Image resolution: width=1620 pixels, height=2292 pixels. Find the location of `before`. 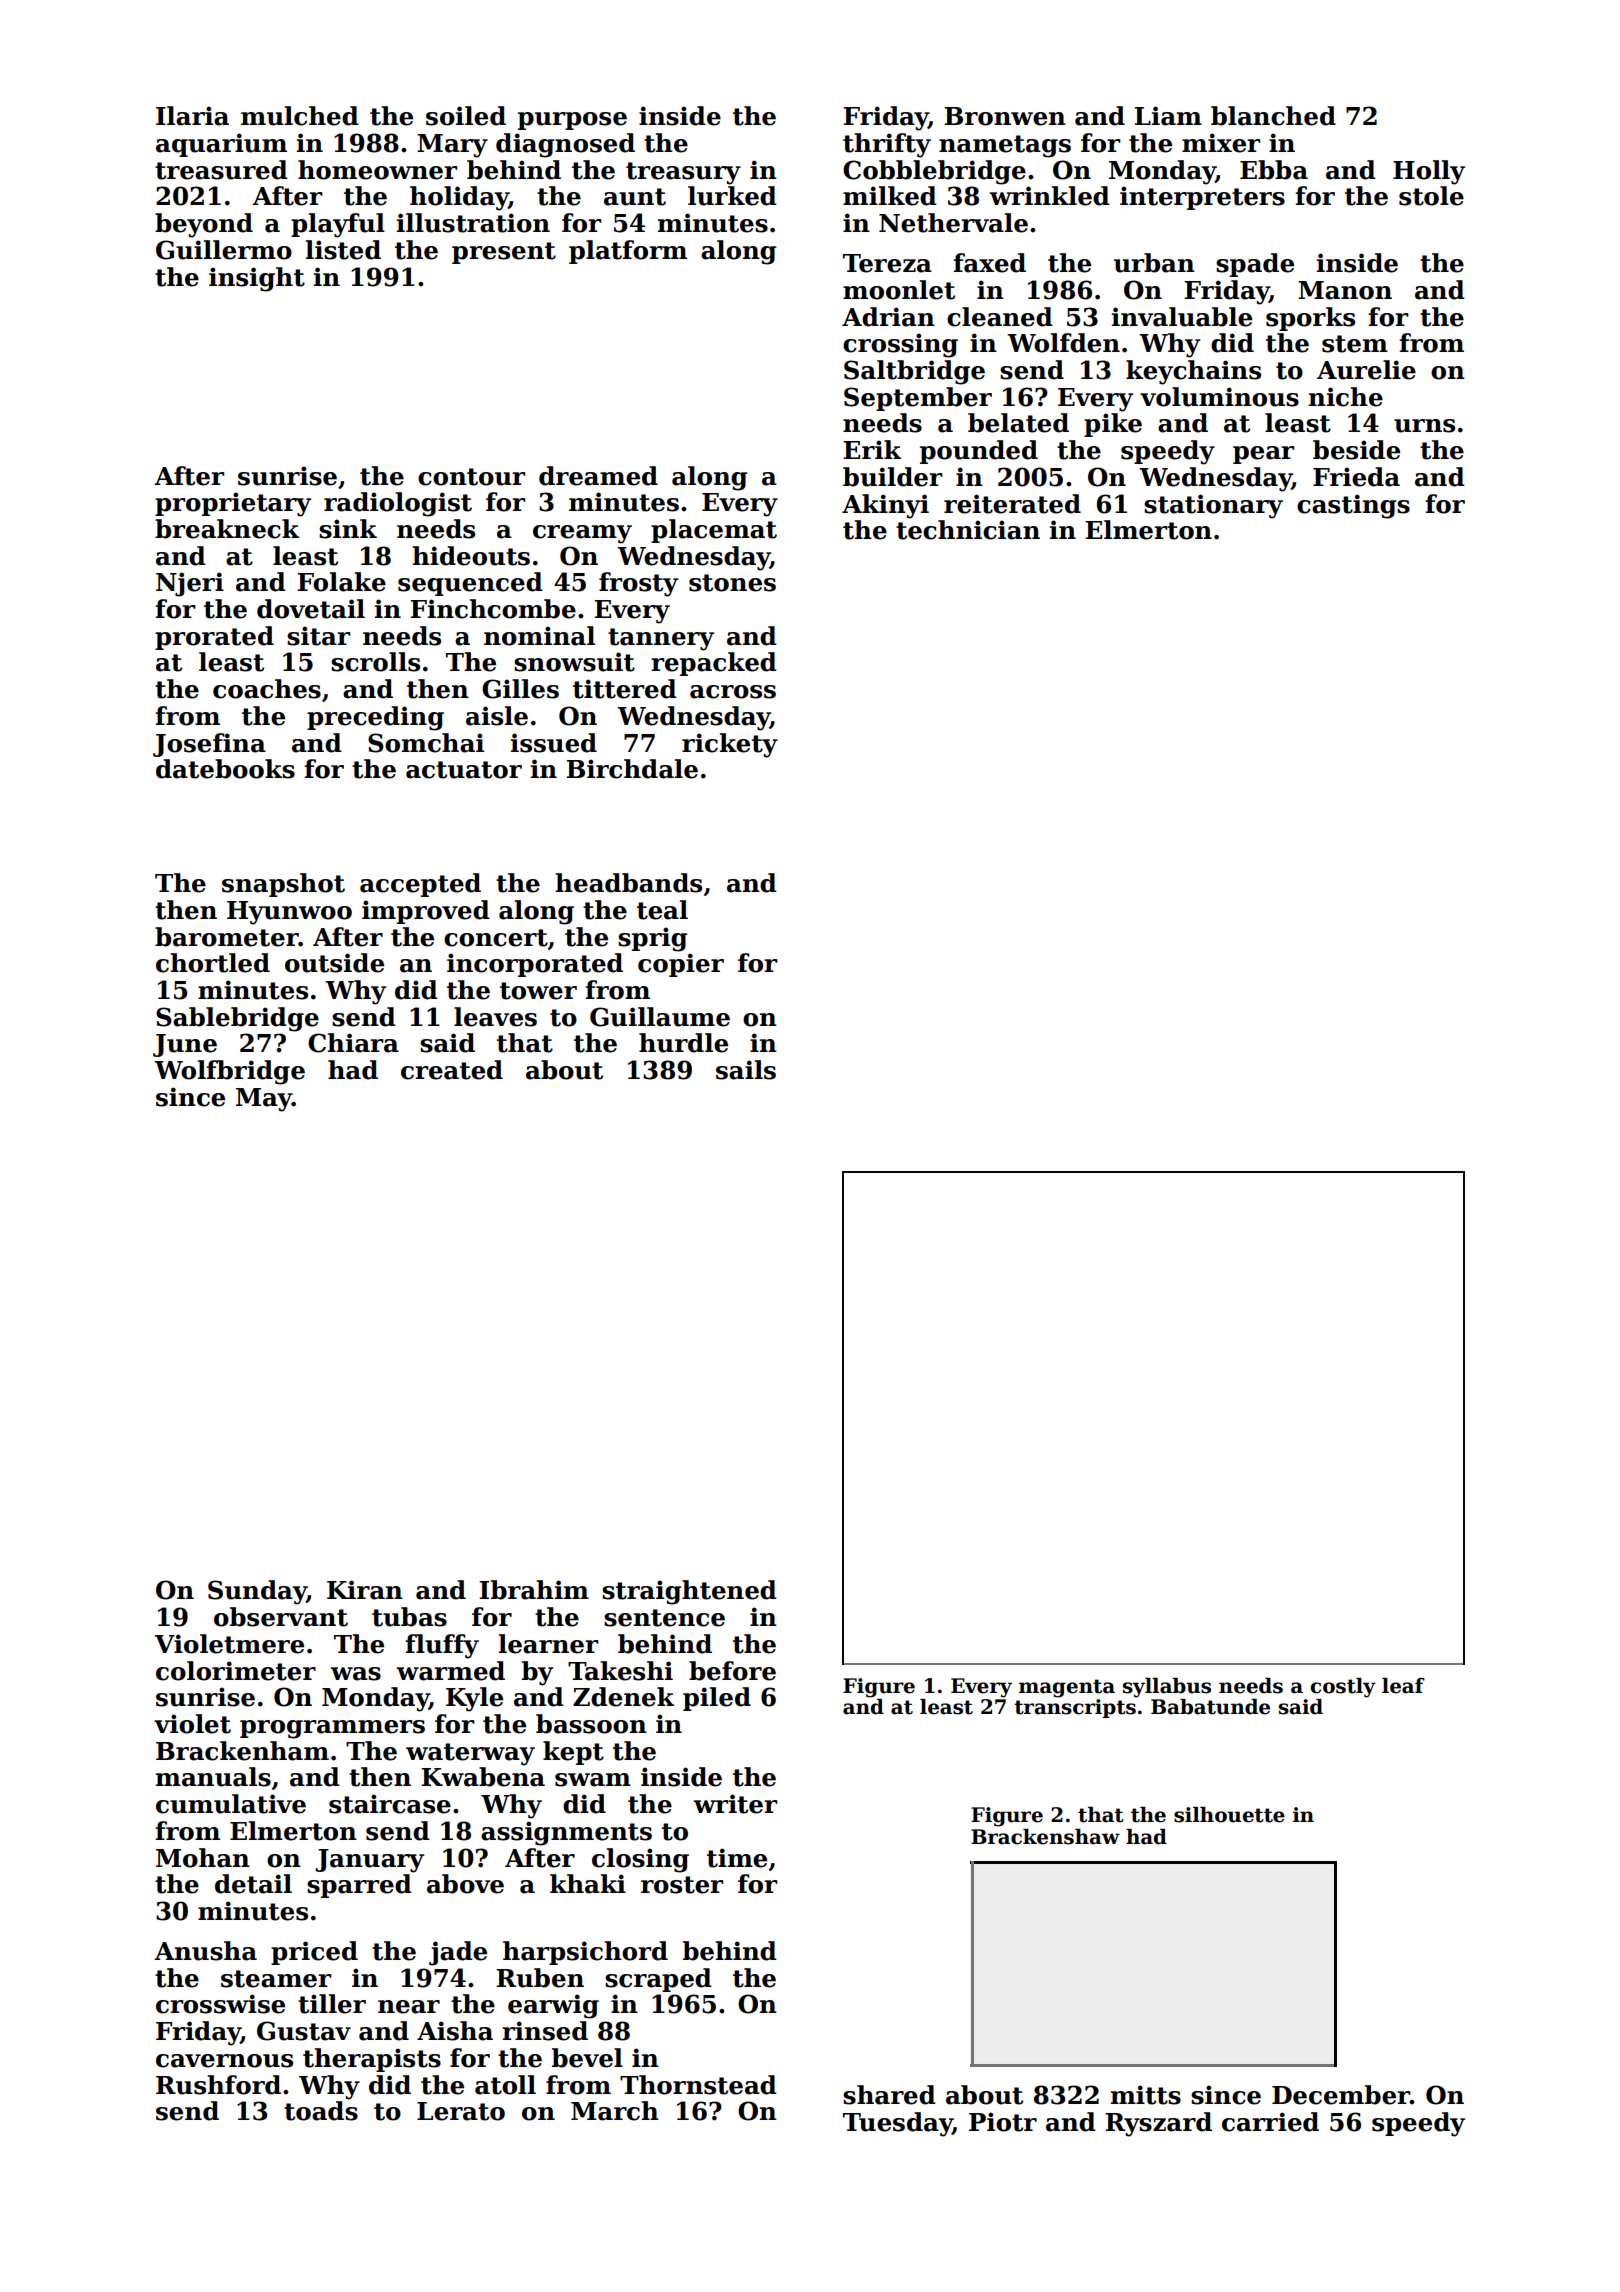

before is located at coordinates (732, 1671).
